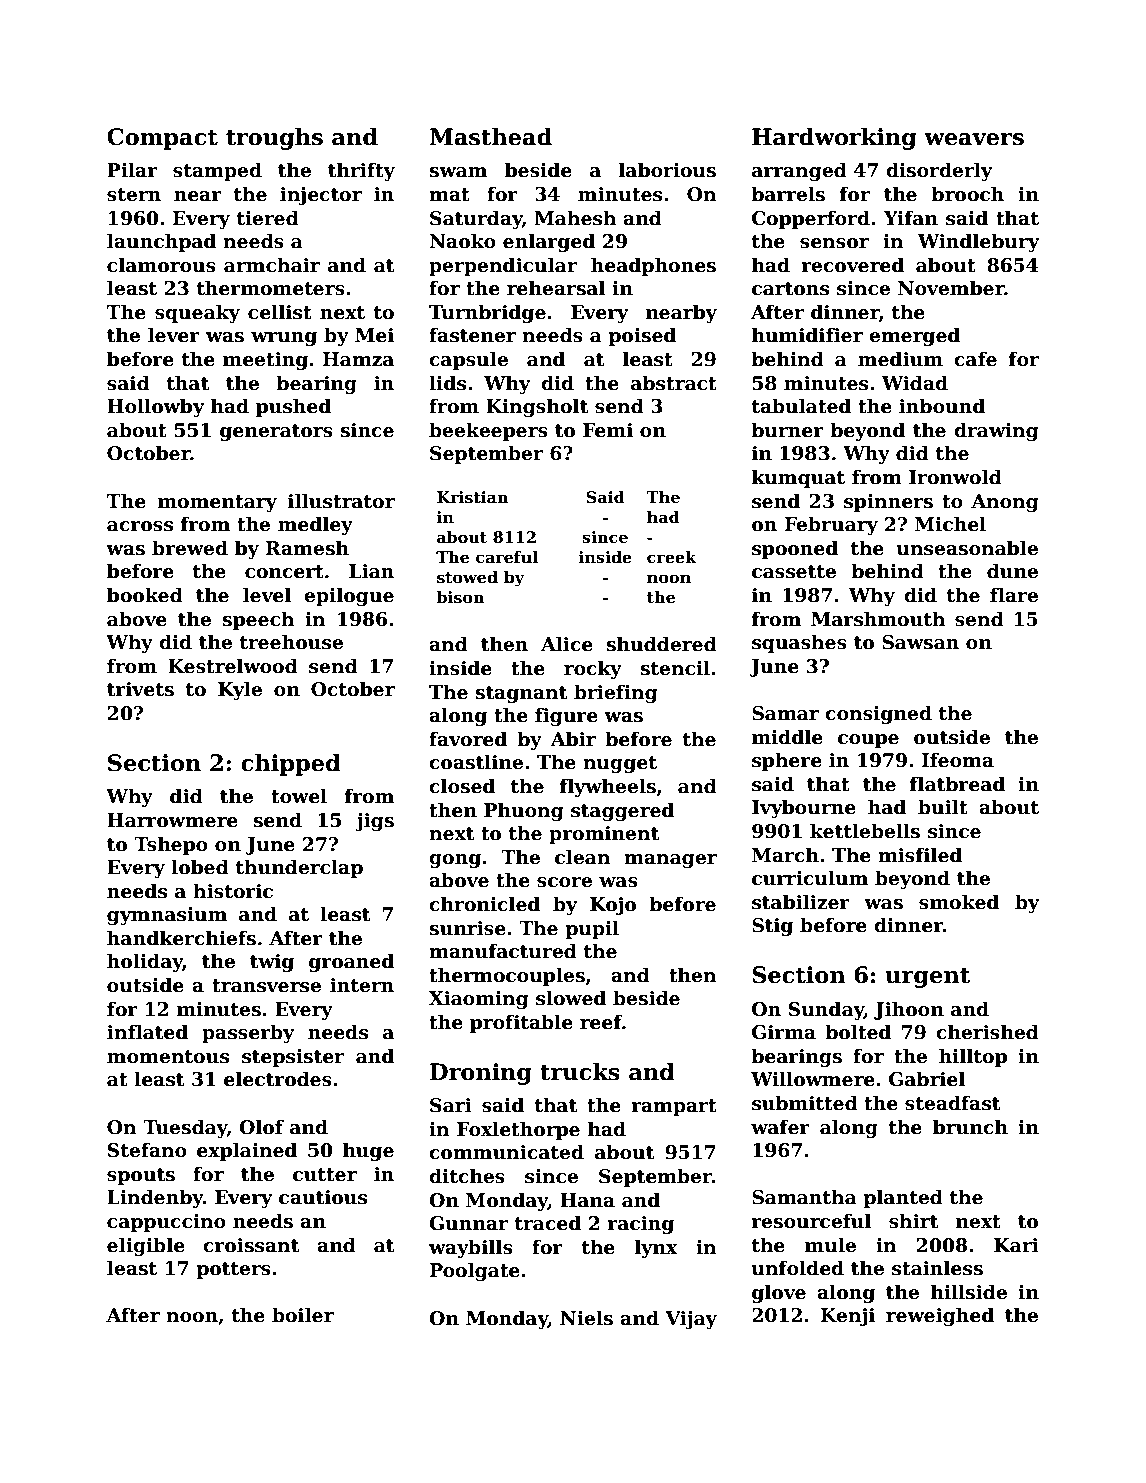 The height and width of the screenshot is (1483, 1146). Describe the element at coordinates (491, 137) in the screenshot. I see `Masthead` at that location.
